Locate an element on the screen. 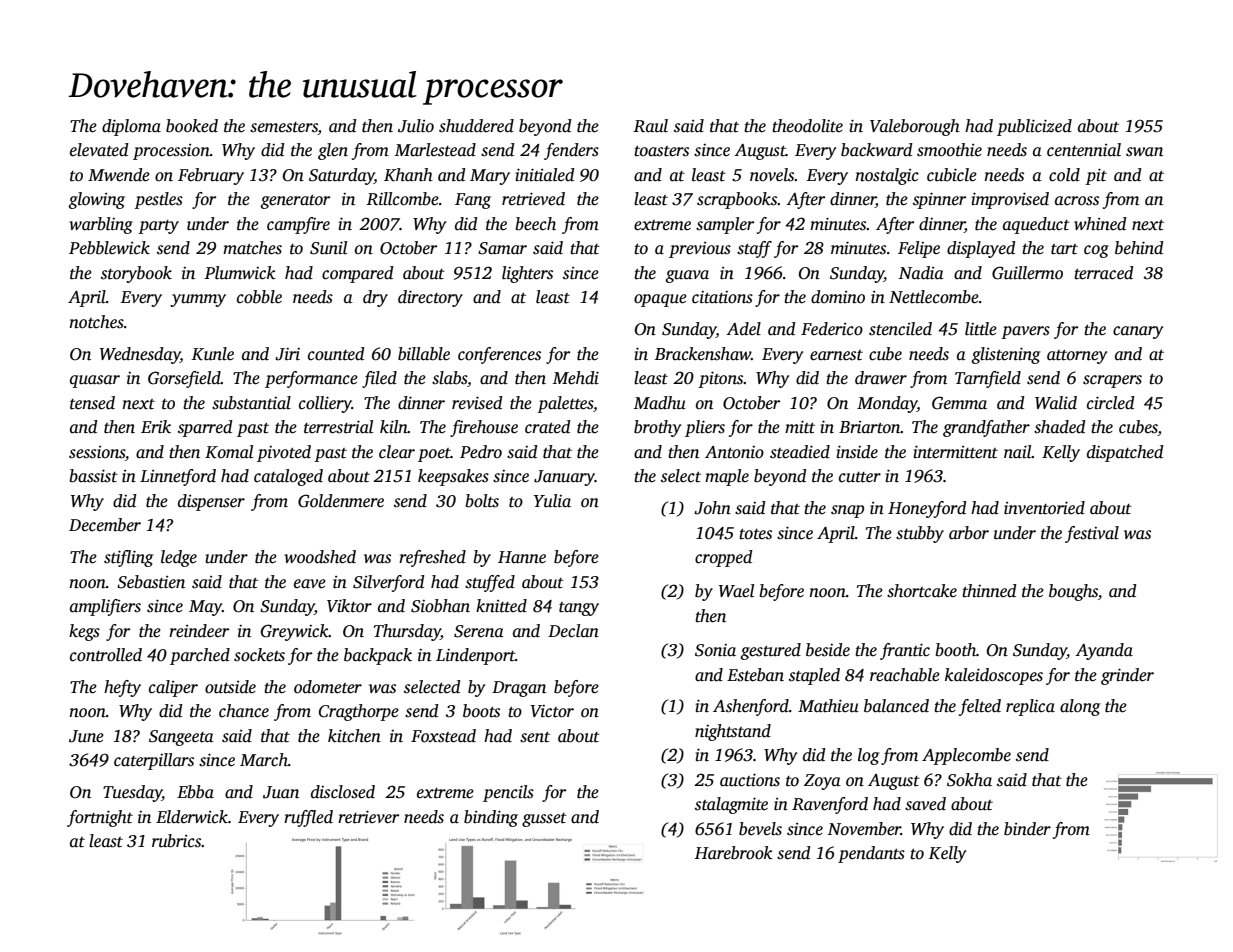 The width and height of the screenshot is (1233, 952). rubrics is located at coordinates (177, 841).
